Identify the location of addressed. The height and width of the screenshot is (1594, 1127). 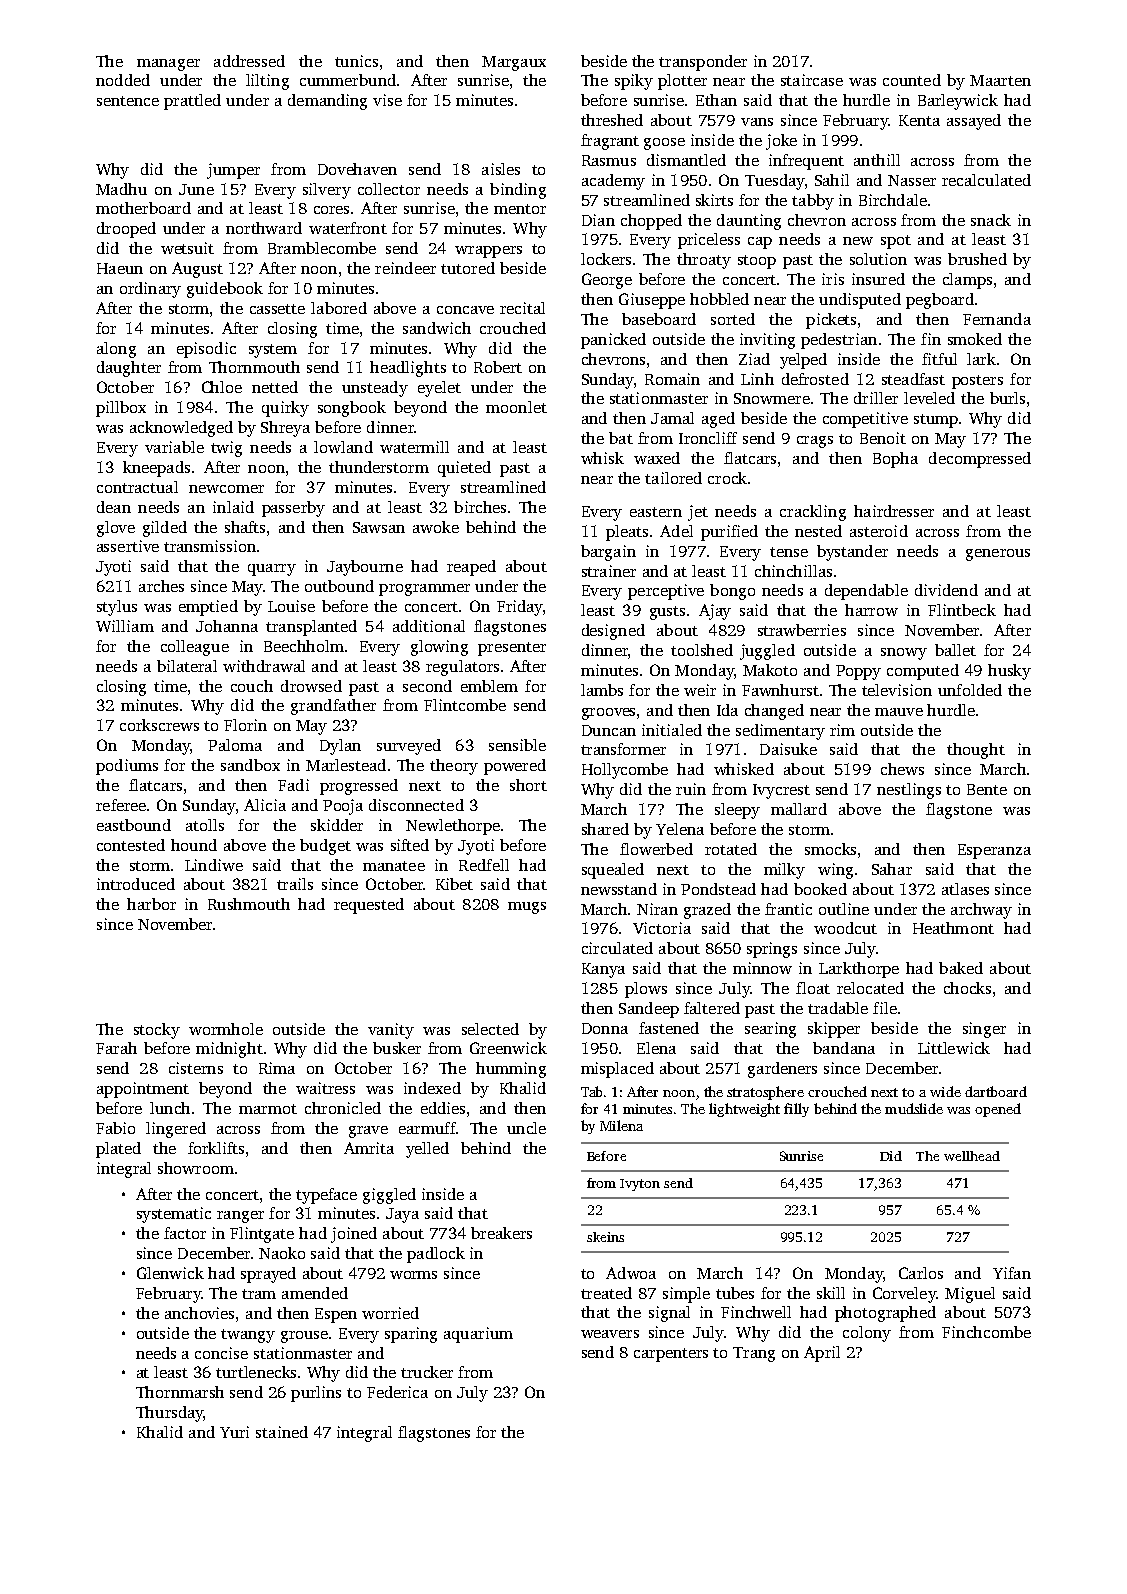
(249, 61).
